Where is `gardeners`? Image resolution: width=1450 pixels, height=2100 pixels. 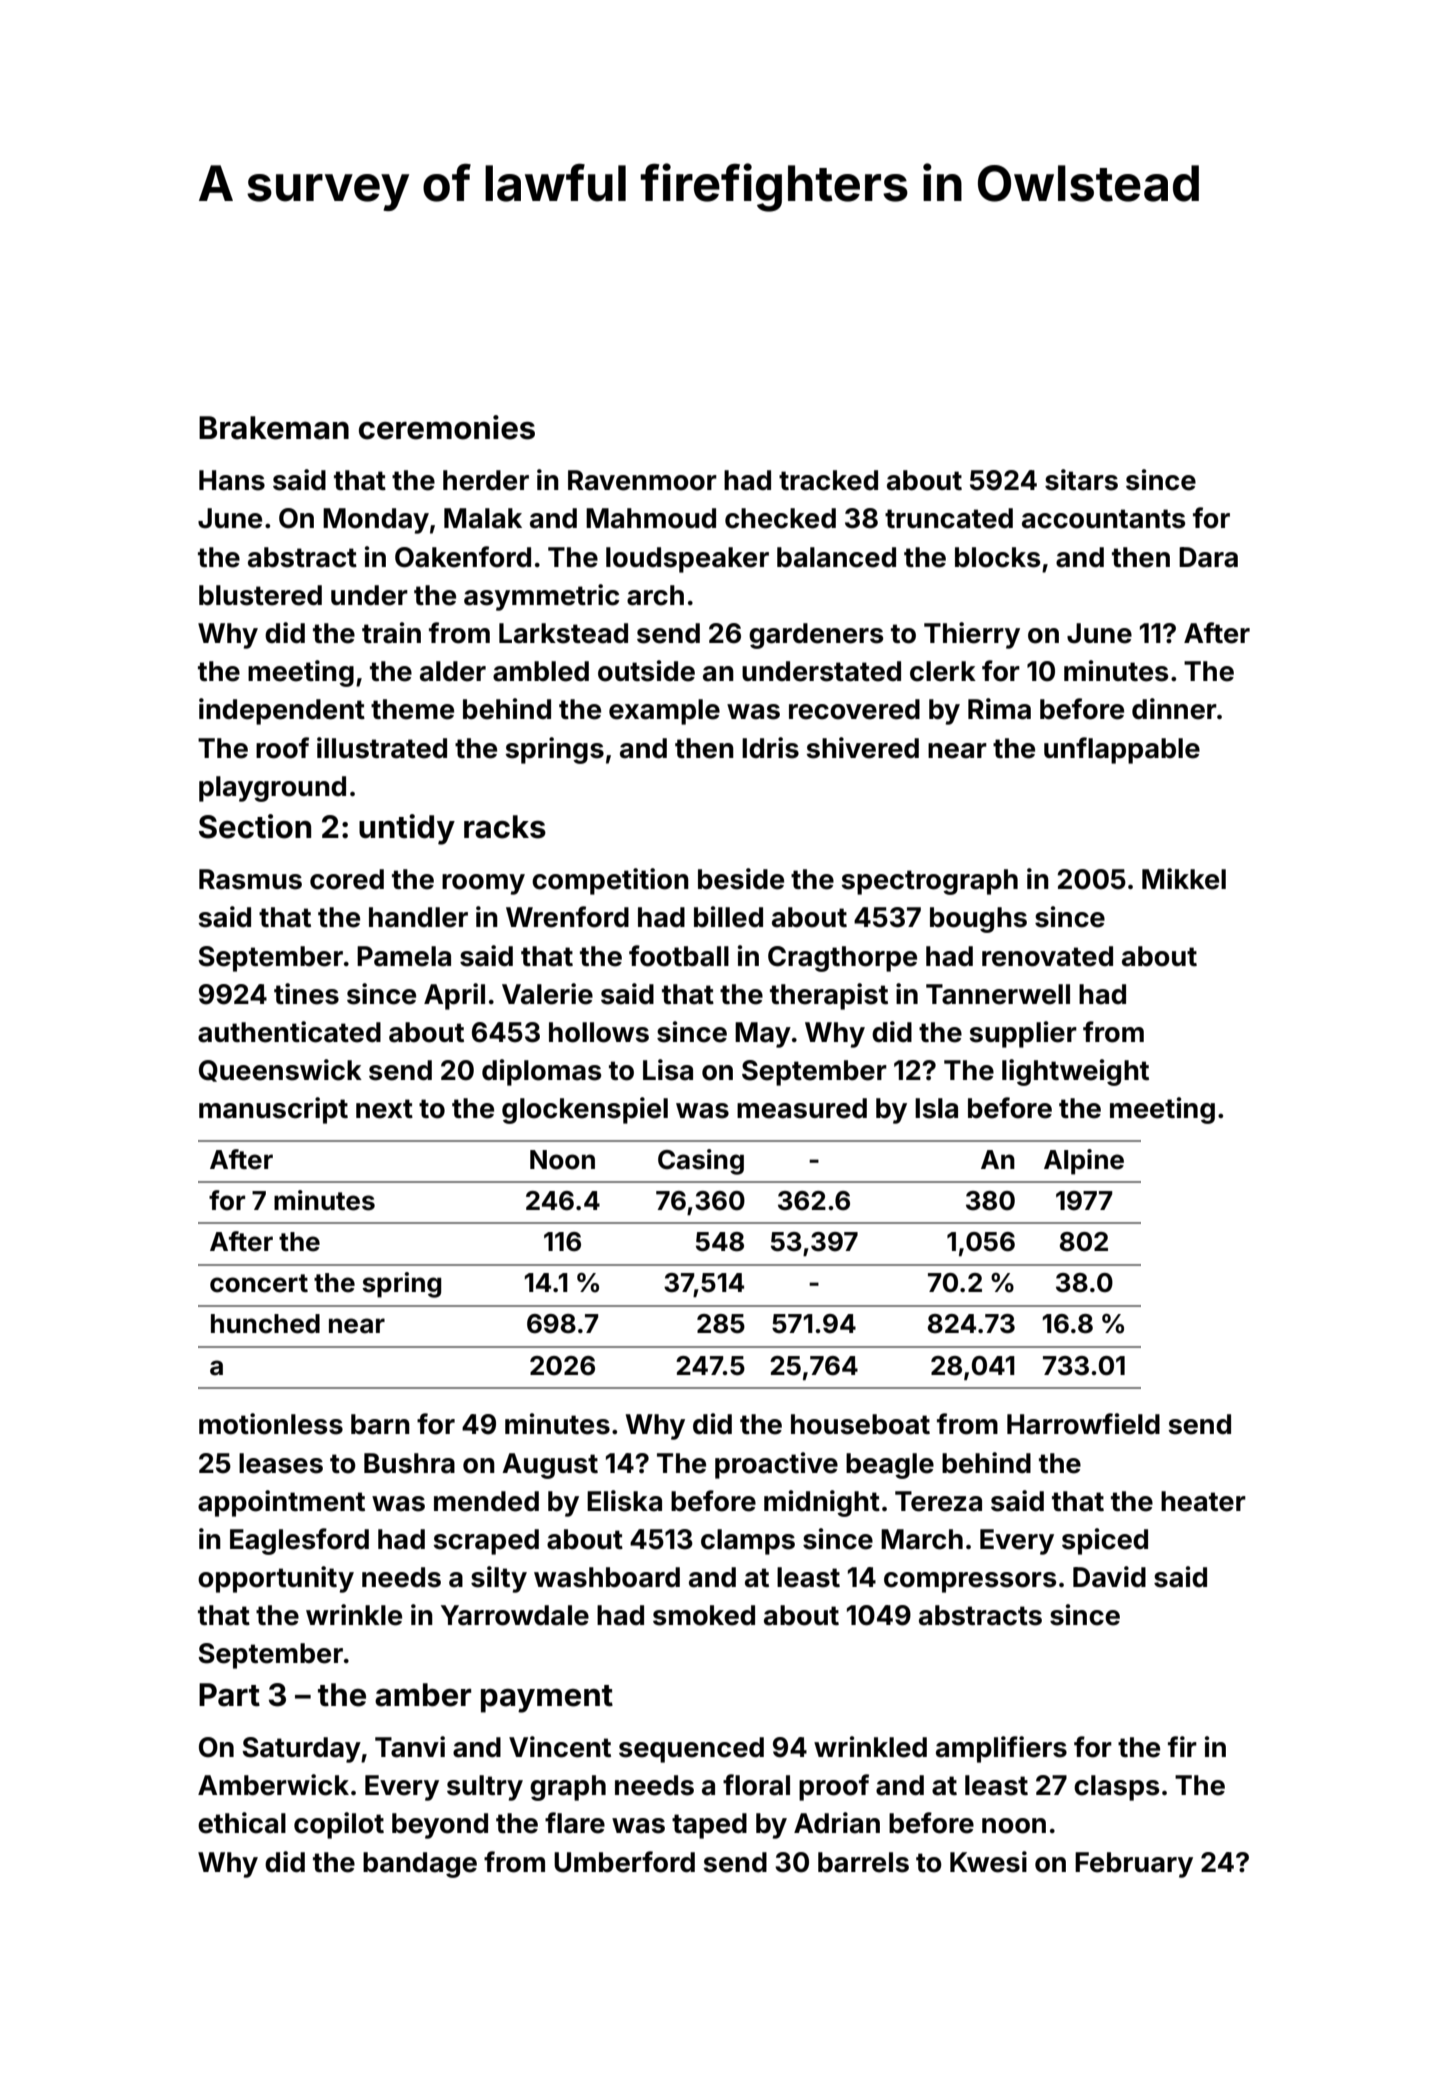 gardeners is located at coordinates (816, 636).
